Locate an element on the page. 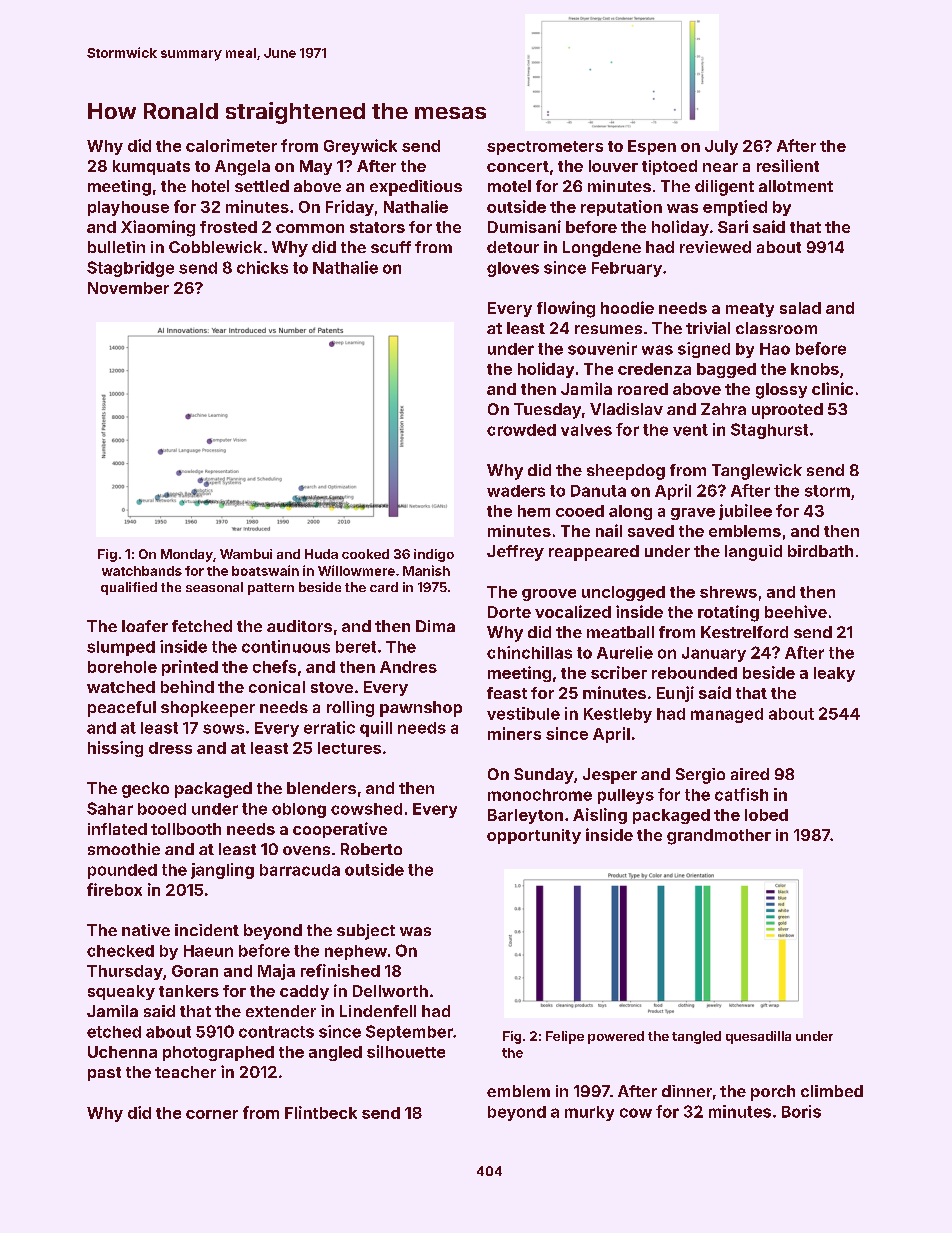  climbed is located at coordinates (832, 1091).
